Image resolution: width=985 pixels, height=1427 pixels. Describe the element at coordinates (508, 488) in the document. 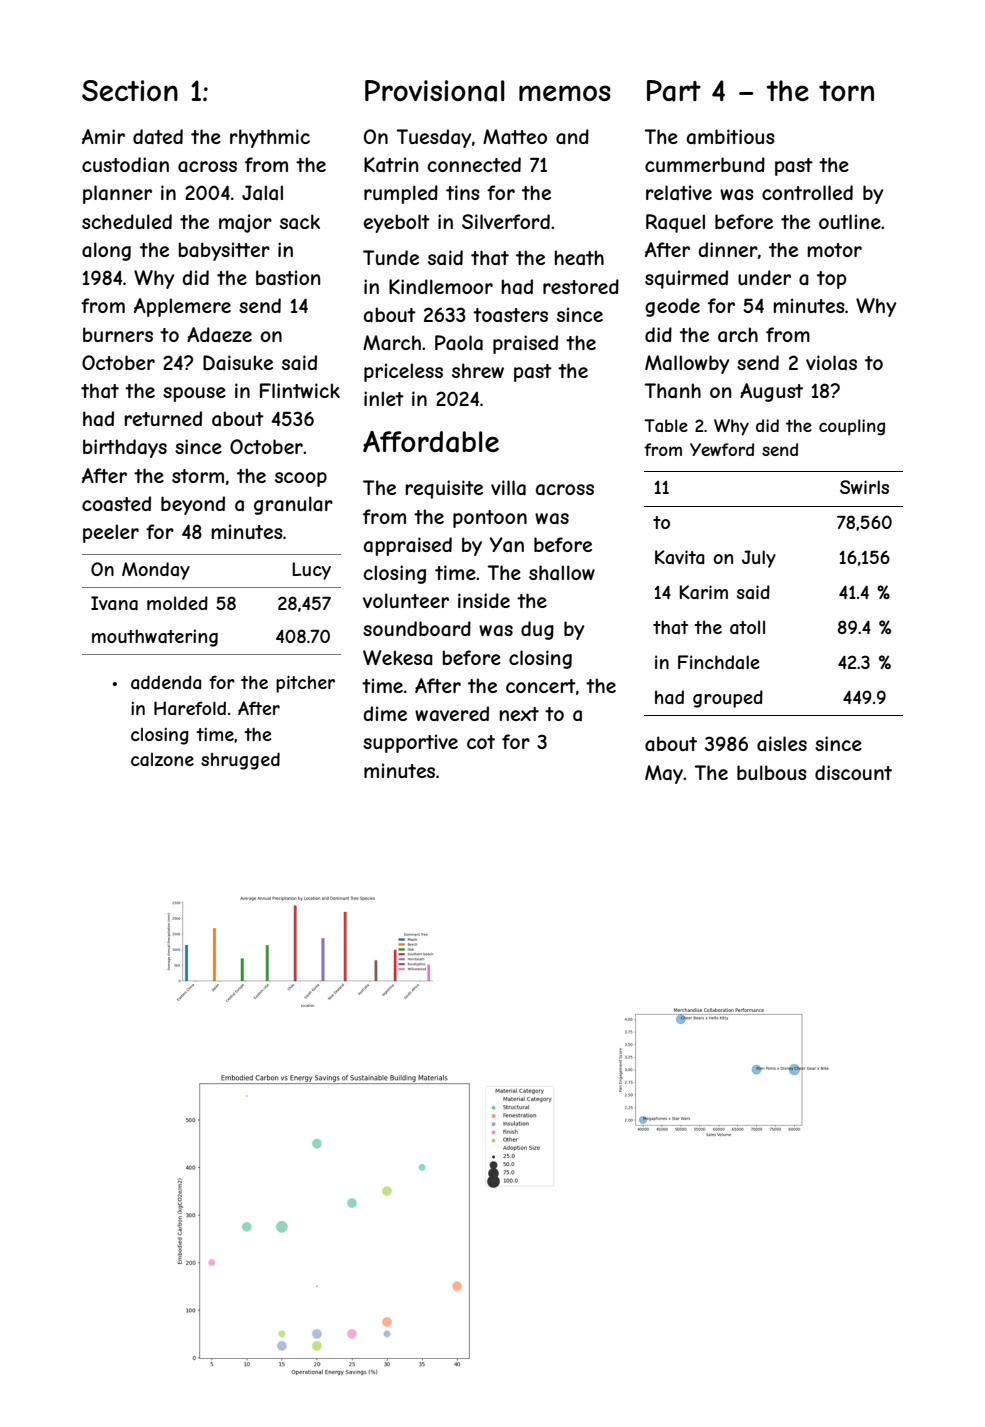

I see `villa` at that location.
